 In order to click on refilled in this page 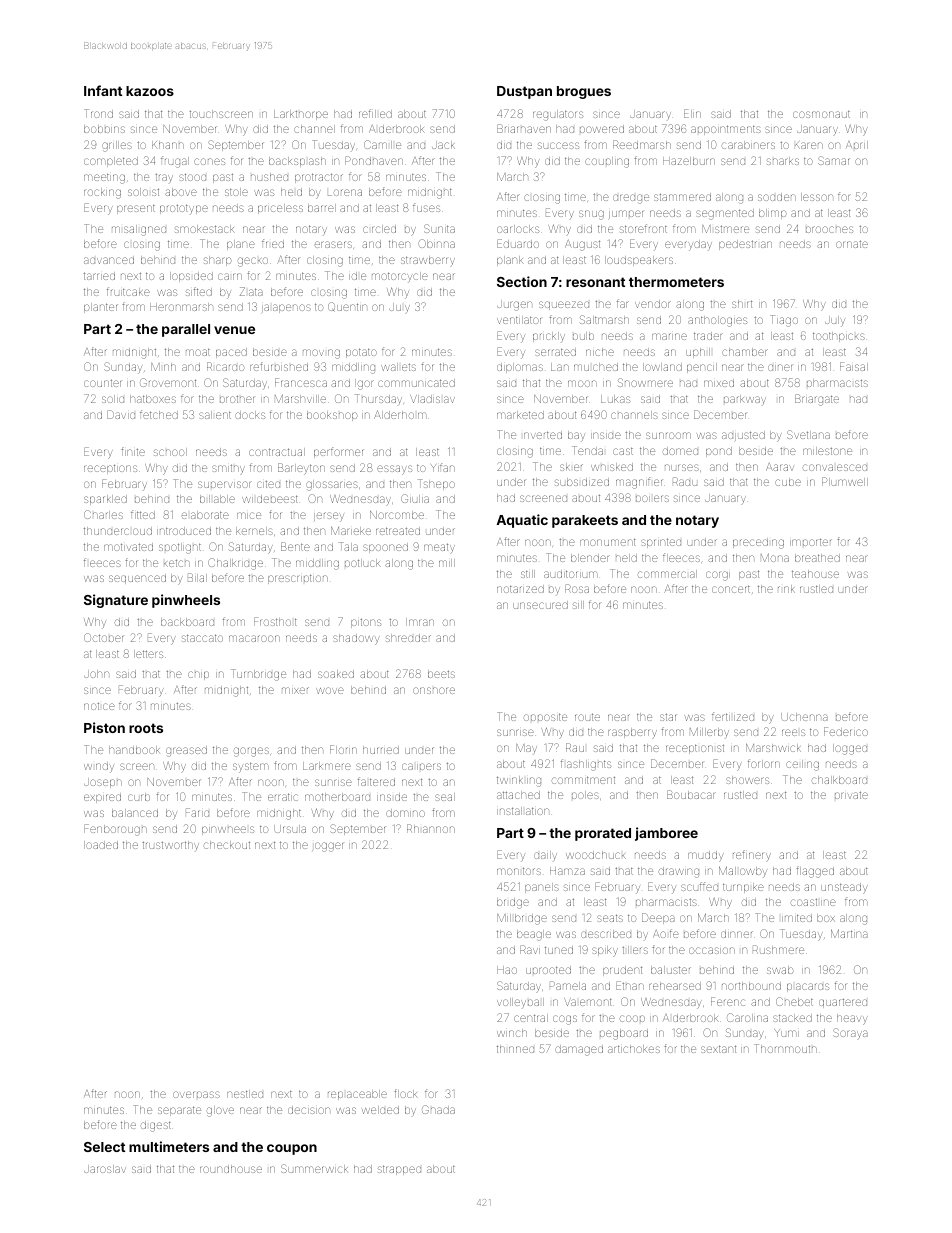, I will do `click(375, 113)`.
